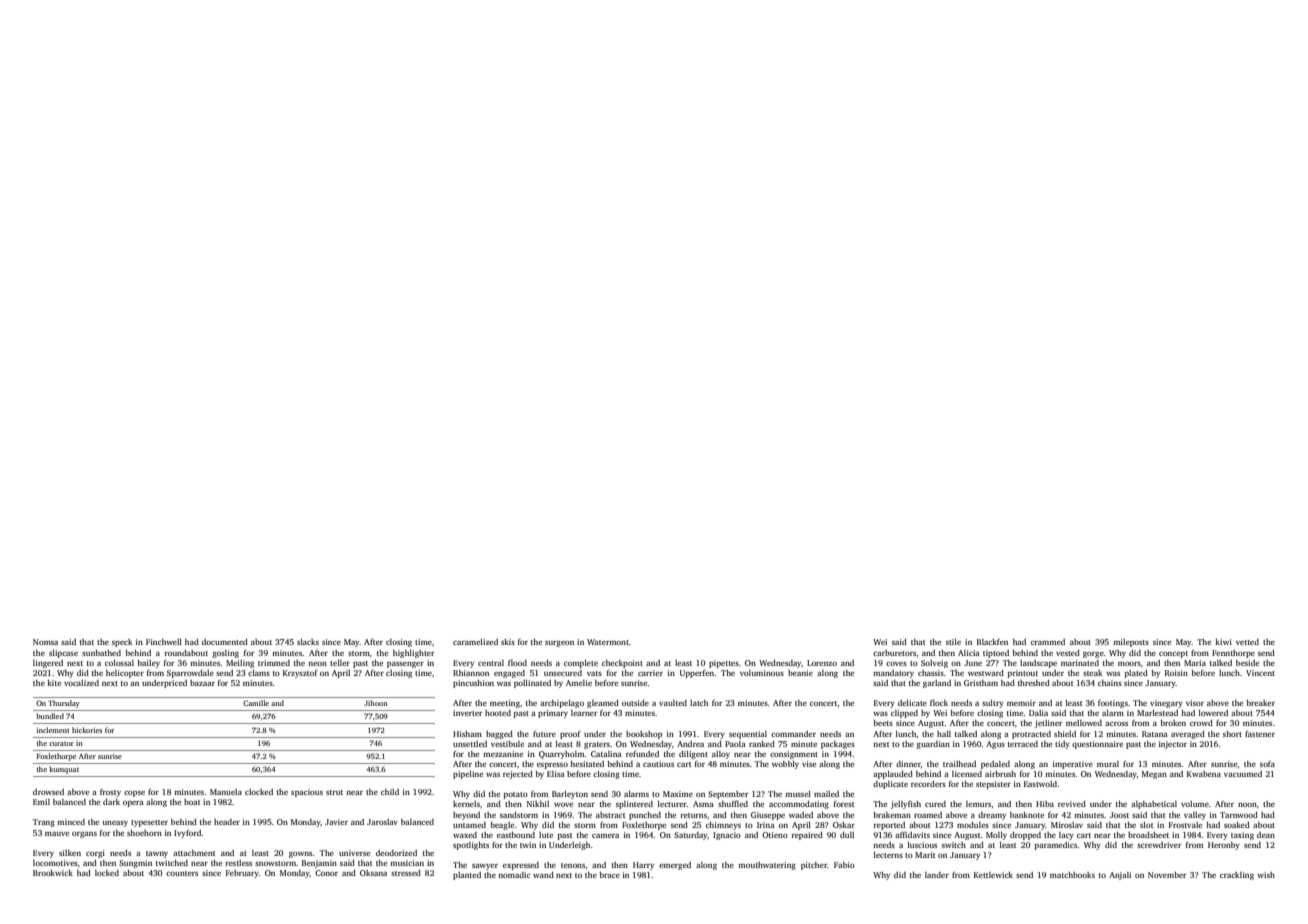  Describe the element at coordinates (326, 873) in the screenshot. I see `Conor` at that location.
